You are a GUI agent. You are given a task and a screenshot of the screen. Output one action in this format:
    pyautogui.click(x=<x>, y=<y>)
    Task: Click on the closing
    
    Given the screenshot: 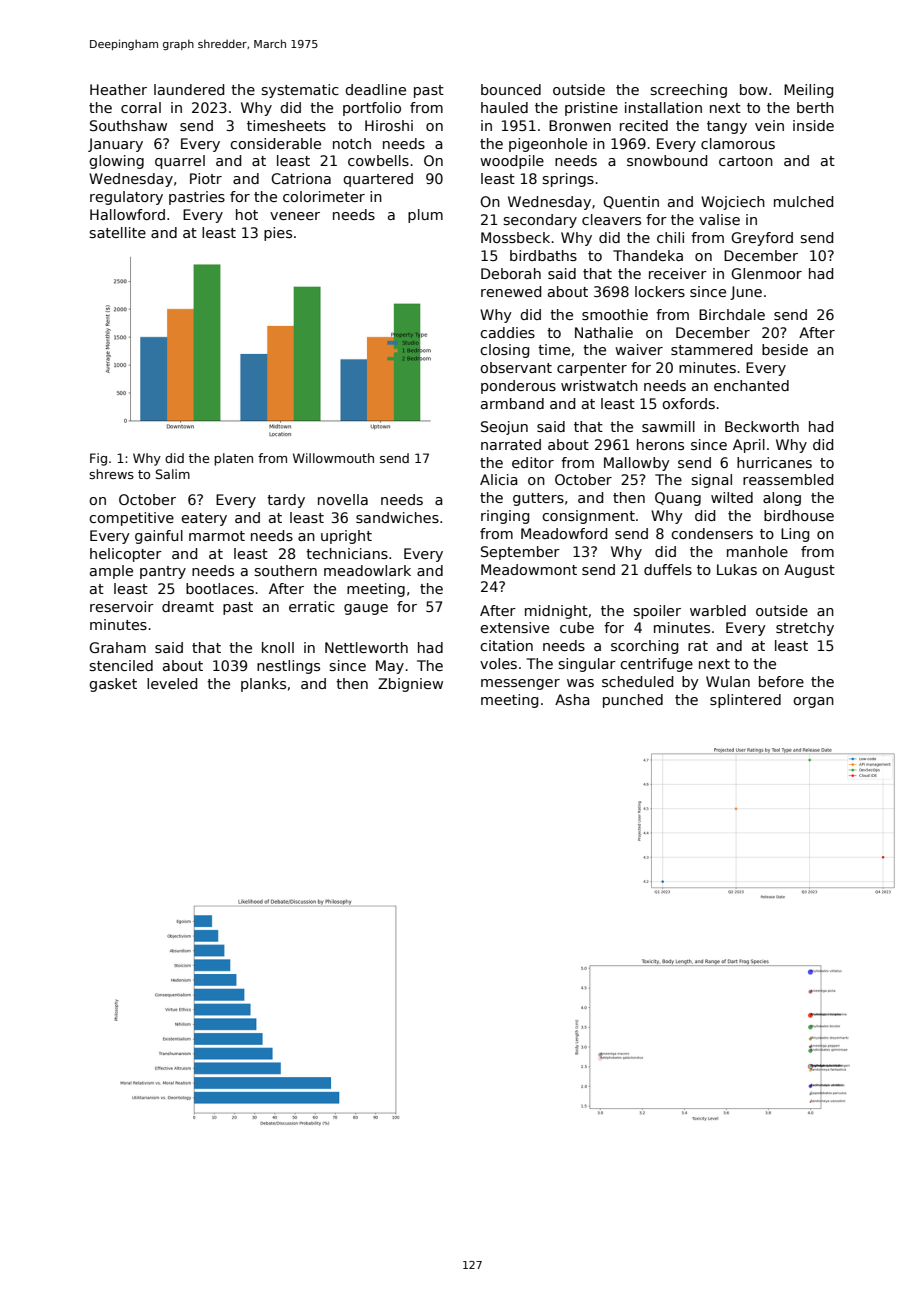 What is the action you would take?
    pyautogui.click(x=504, y=351)
